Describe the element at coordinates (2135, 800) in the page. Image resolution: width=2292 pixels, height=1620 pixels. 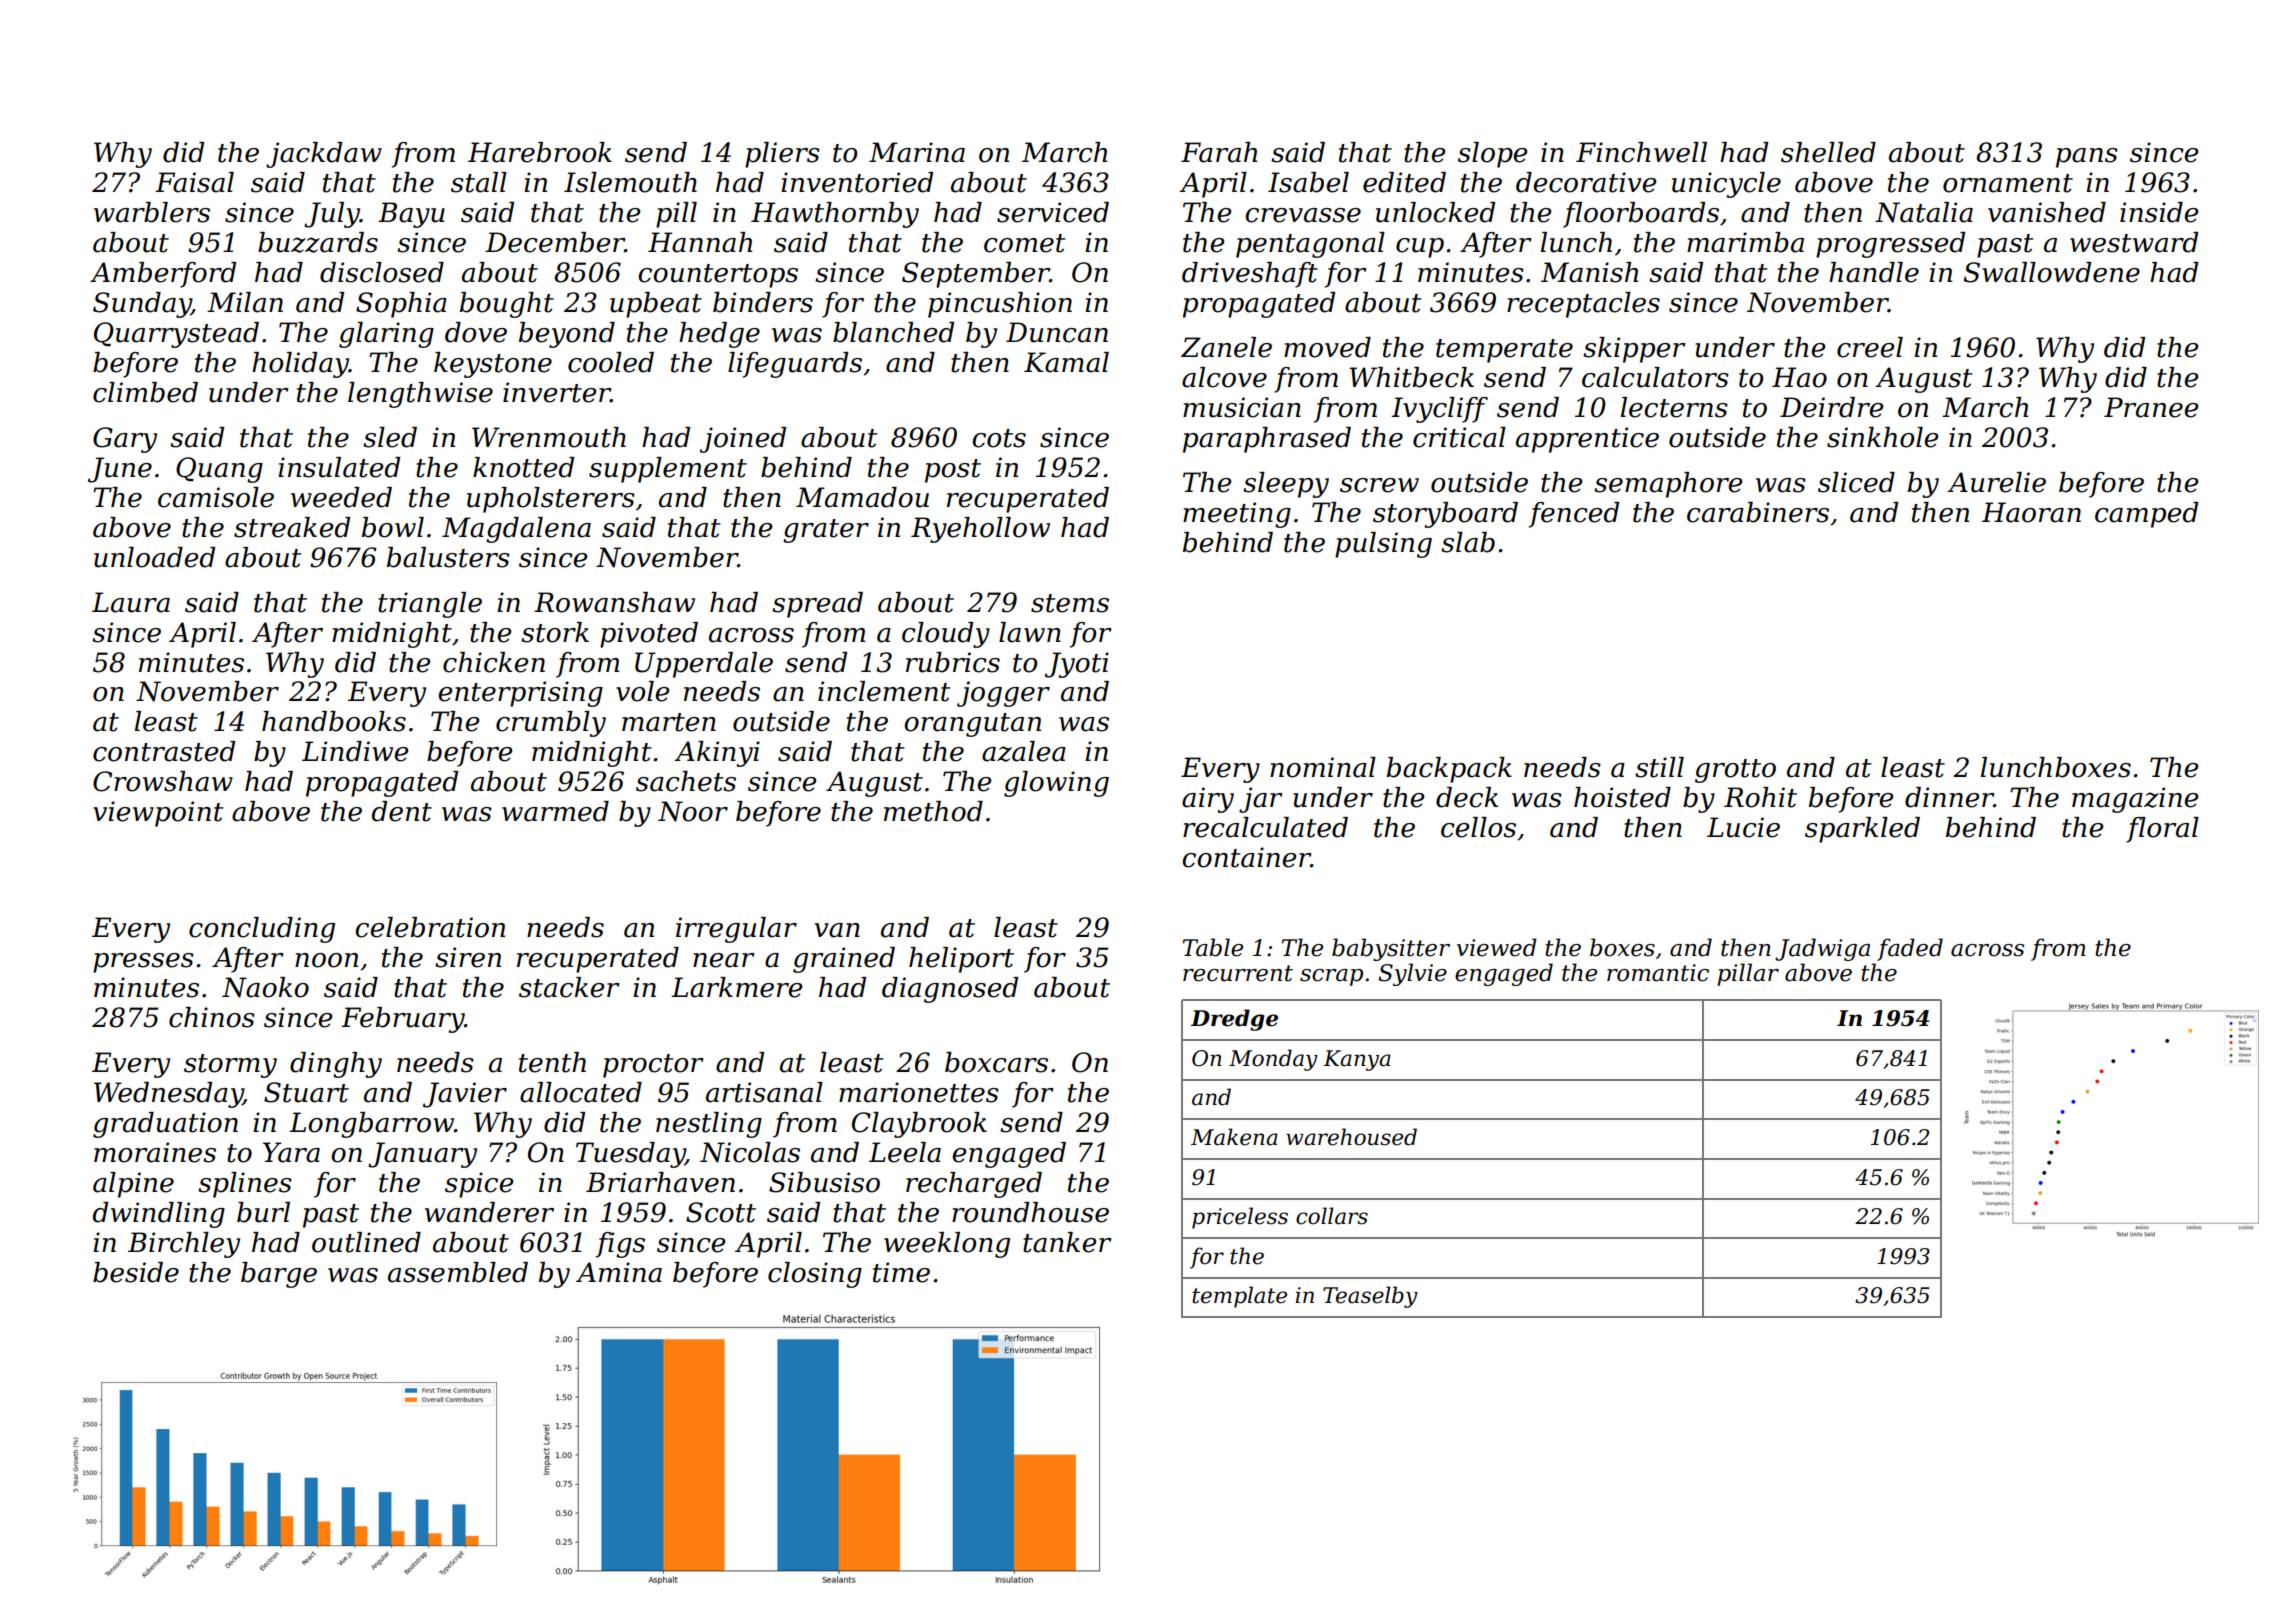
I see `magazine` at that location.
